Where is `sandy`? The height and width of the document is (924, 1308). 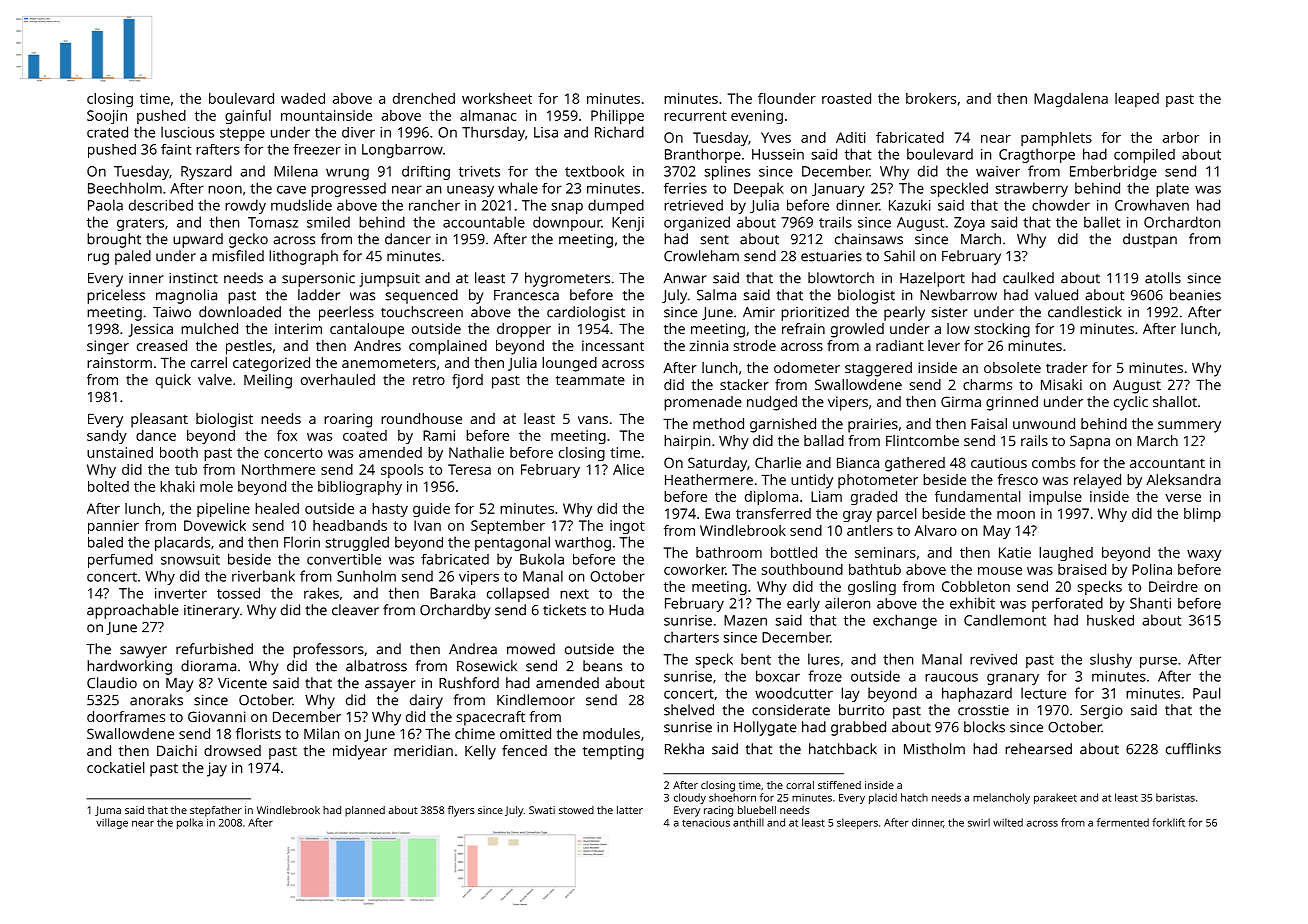
sandy is located at coordinates (107, 437).
